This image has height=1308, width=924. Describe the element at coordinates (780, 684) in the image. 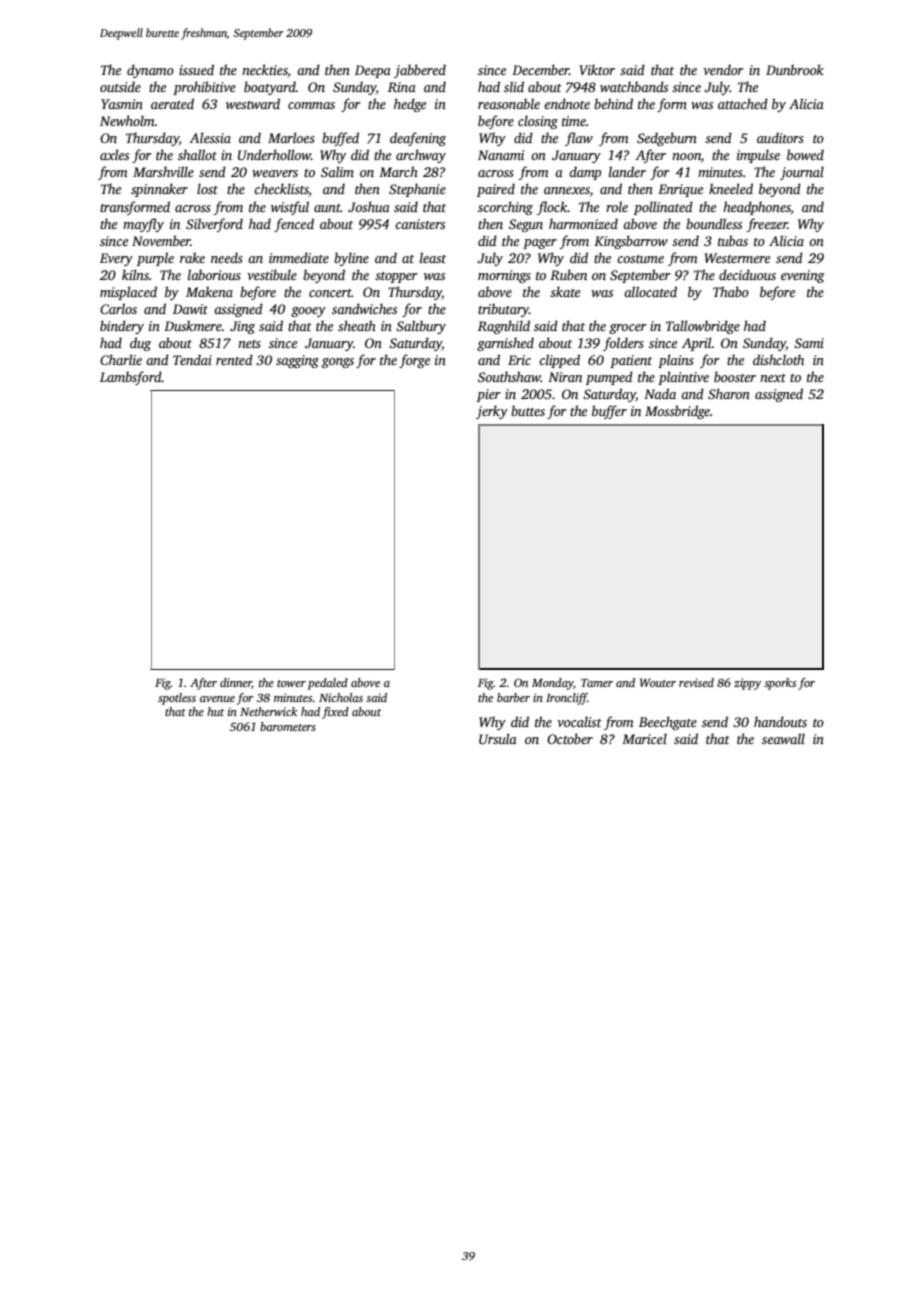

I see `sporks` at that location.
